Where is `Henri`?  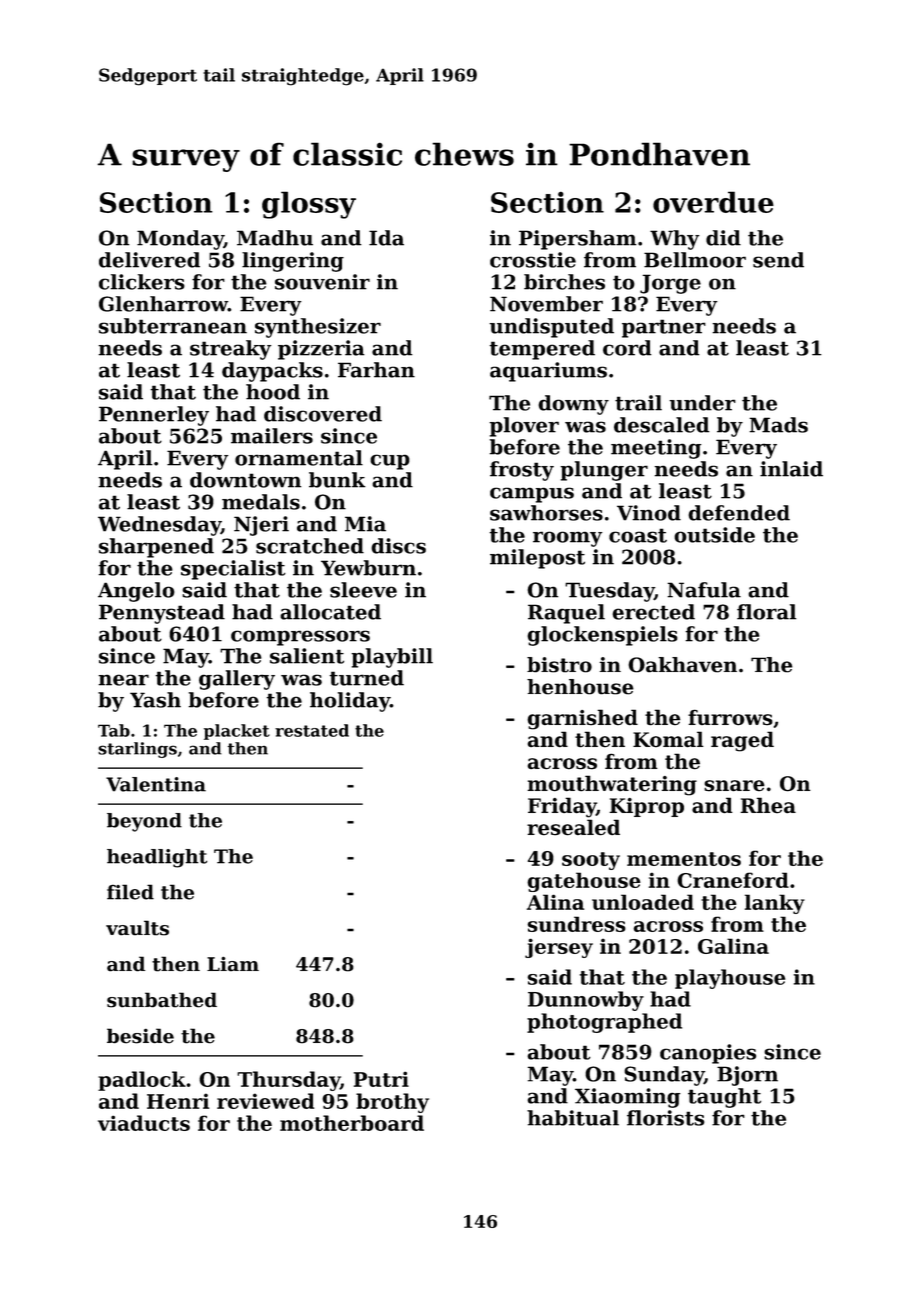 Henri is located at coordinates (178, 1101).
